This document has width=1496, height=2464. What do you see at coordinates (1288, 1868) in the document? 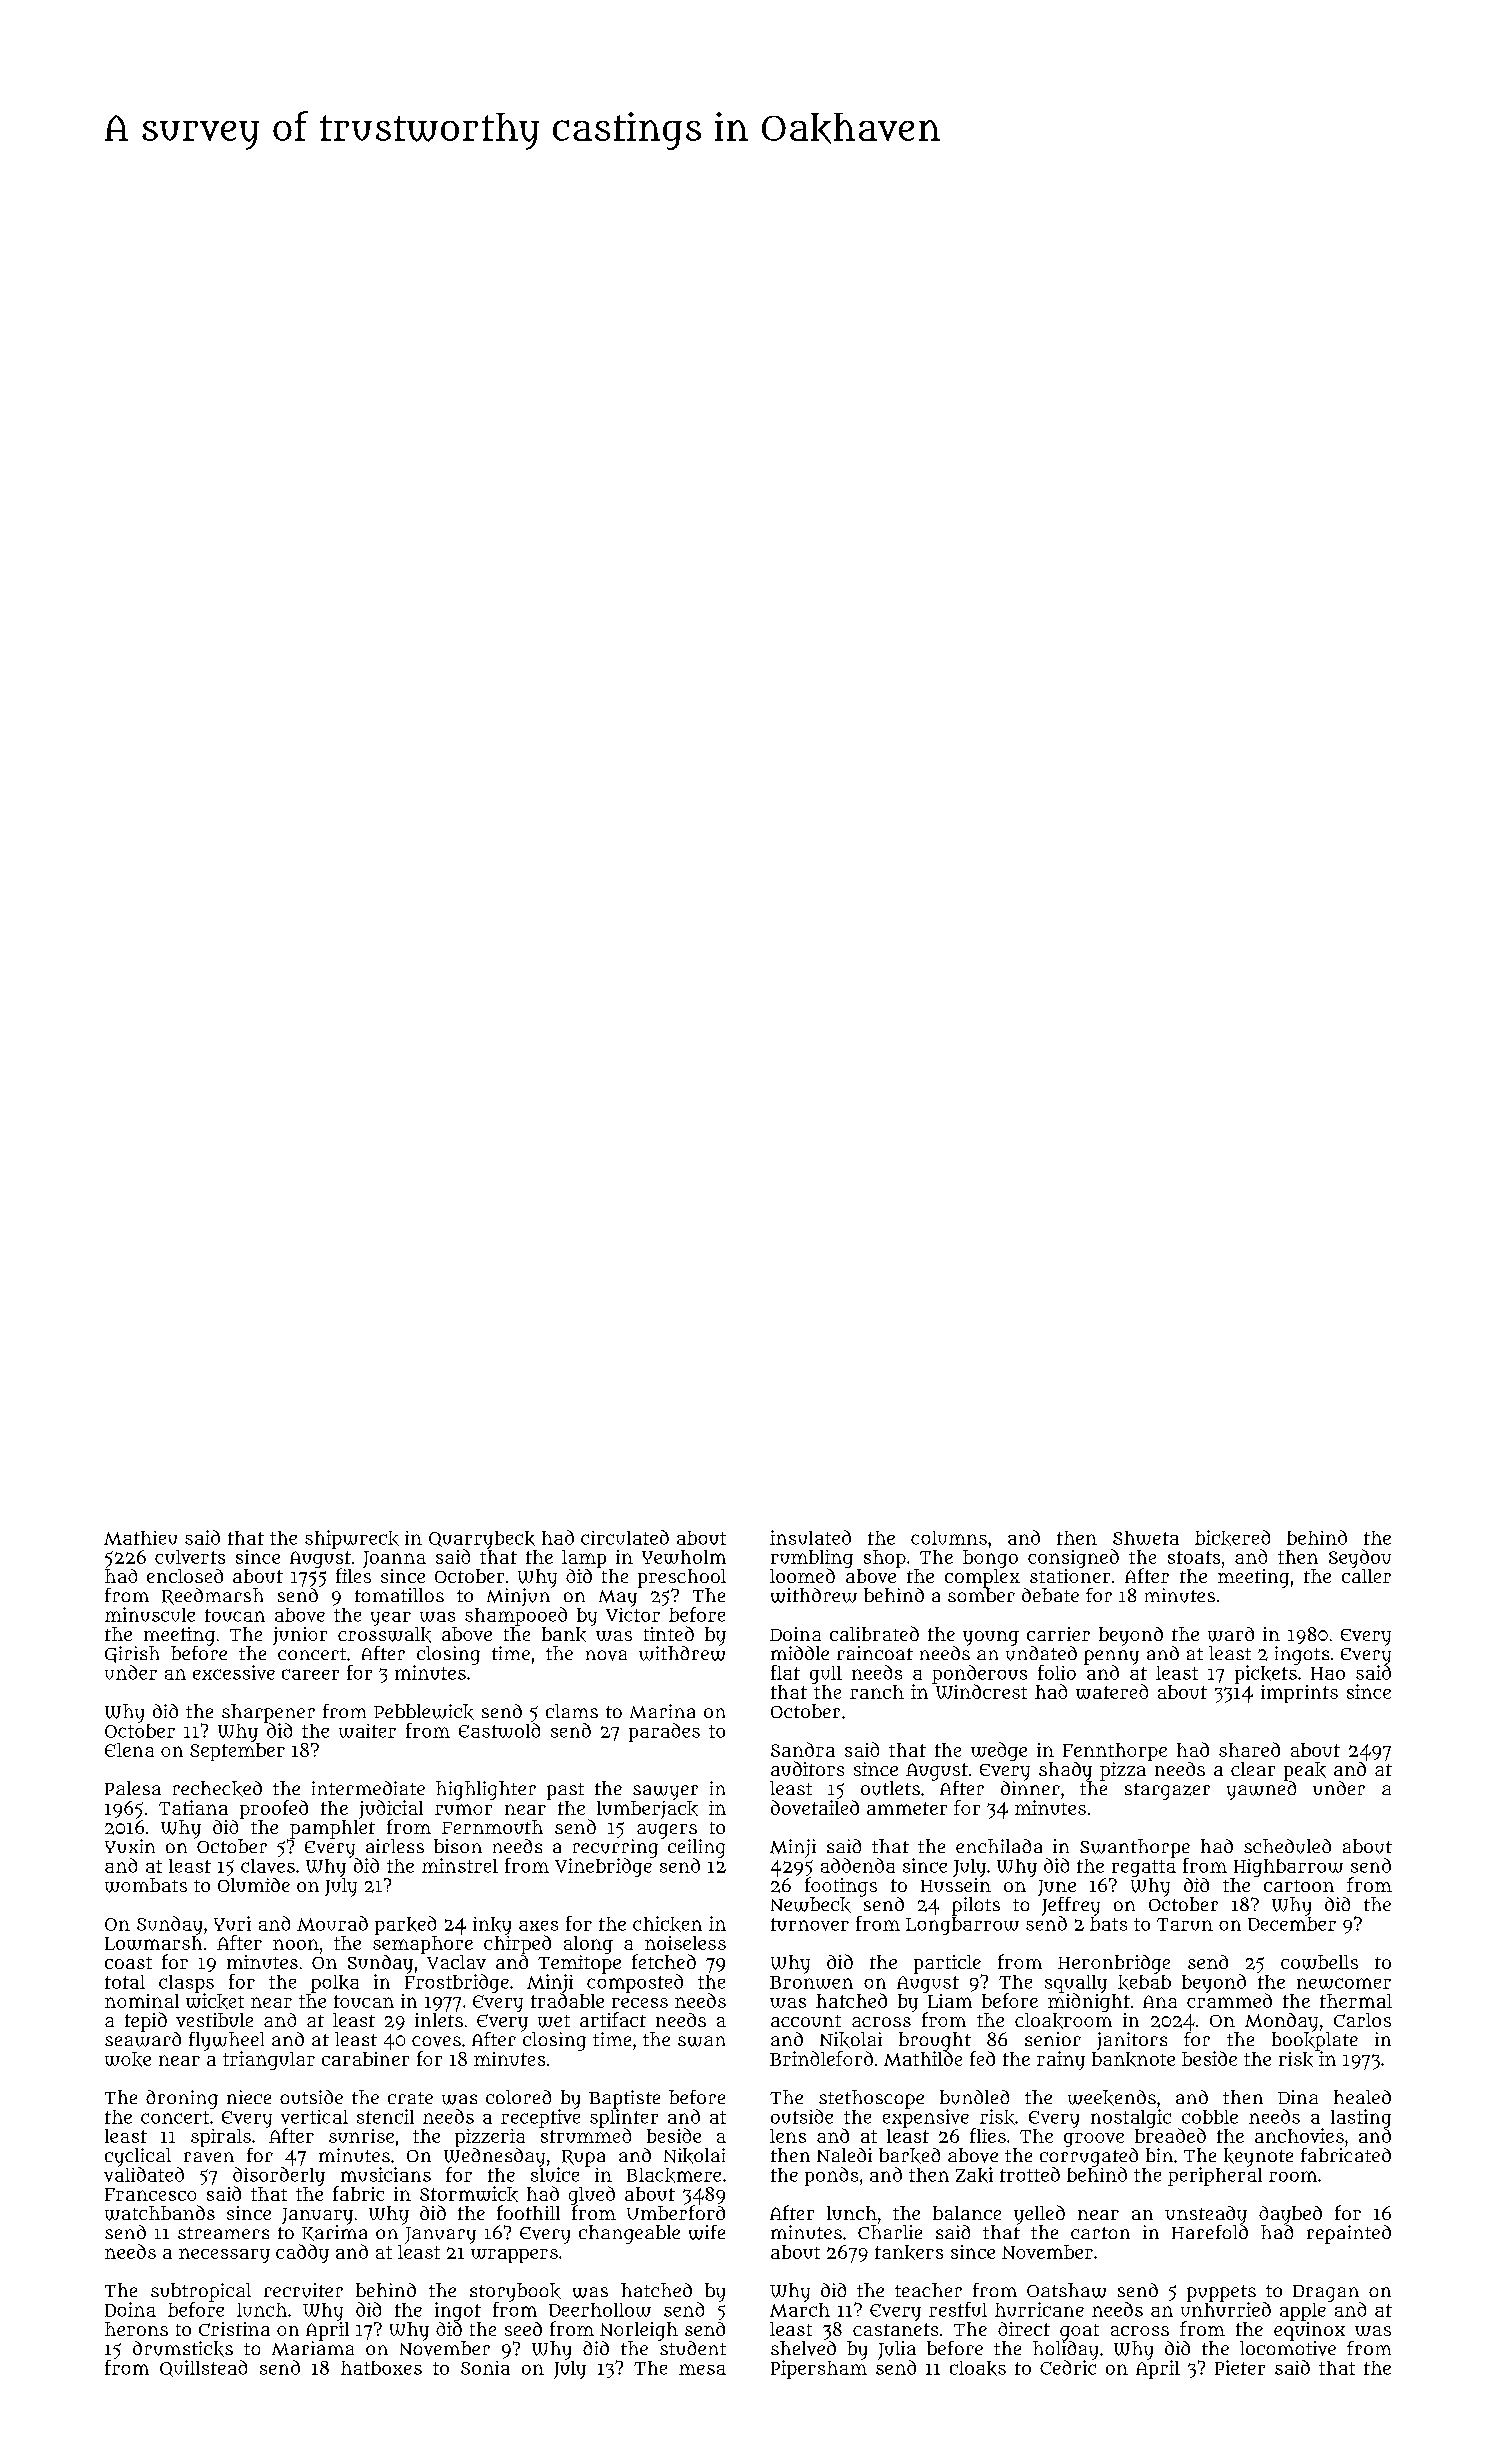
I see `Highbarrow` at bounding box center [1288, 1868].
